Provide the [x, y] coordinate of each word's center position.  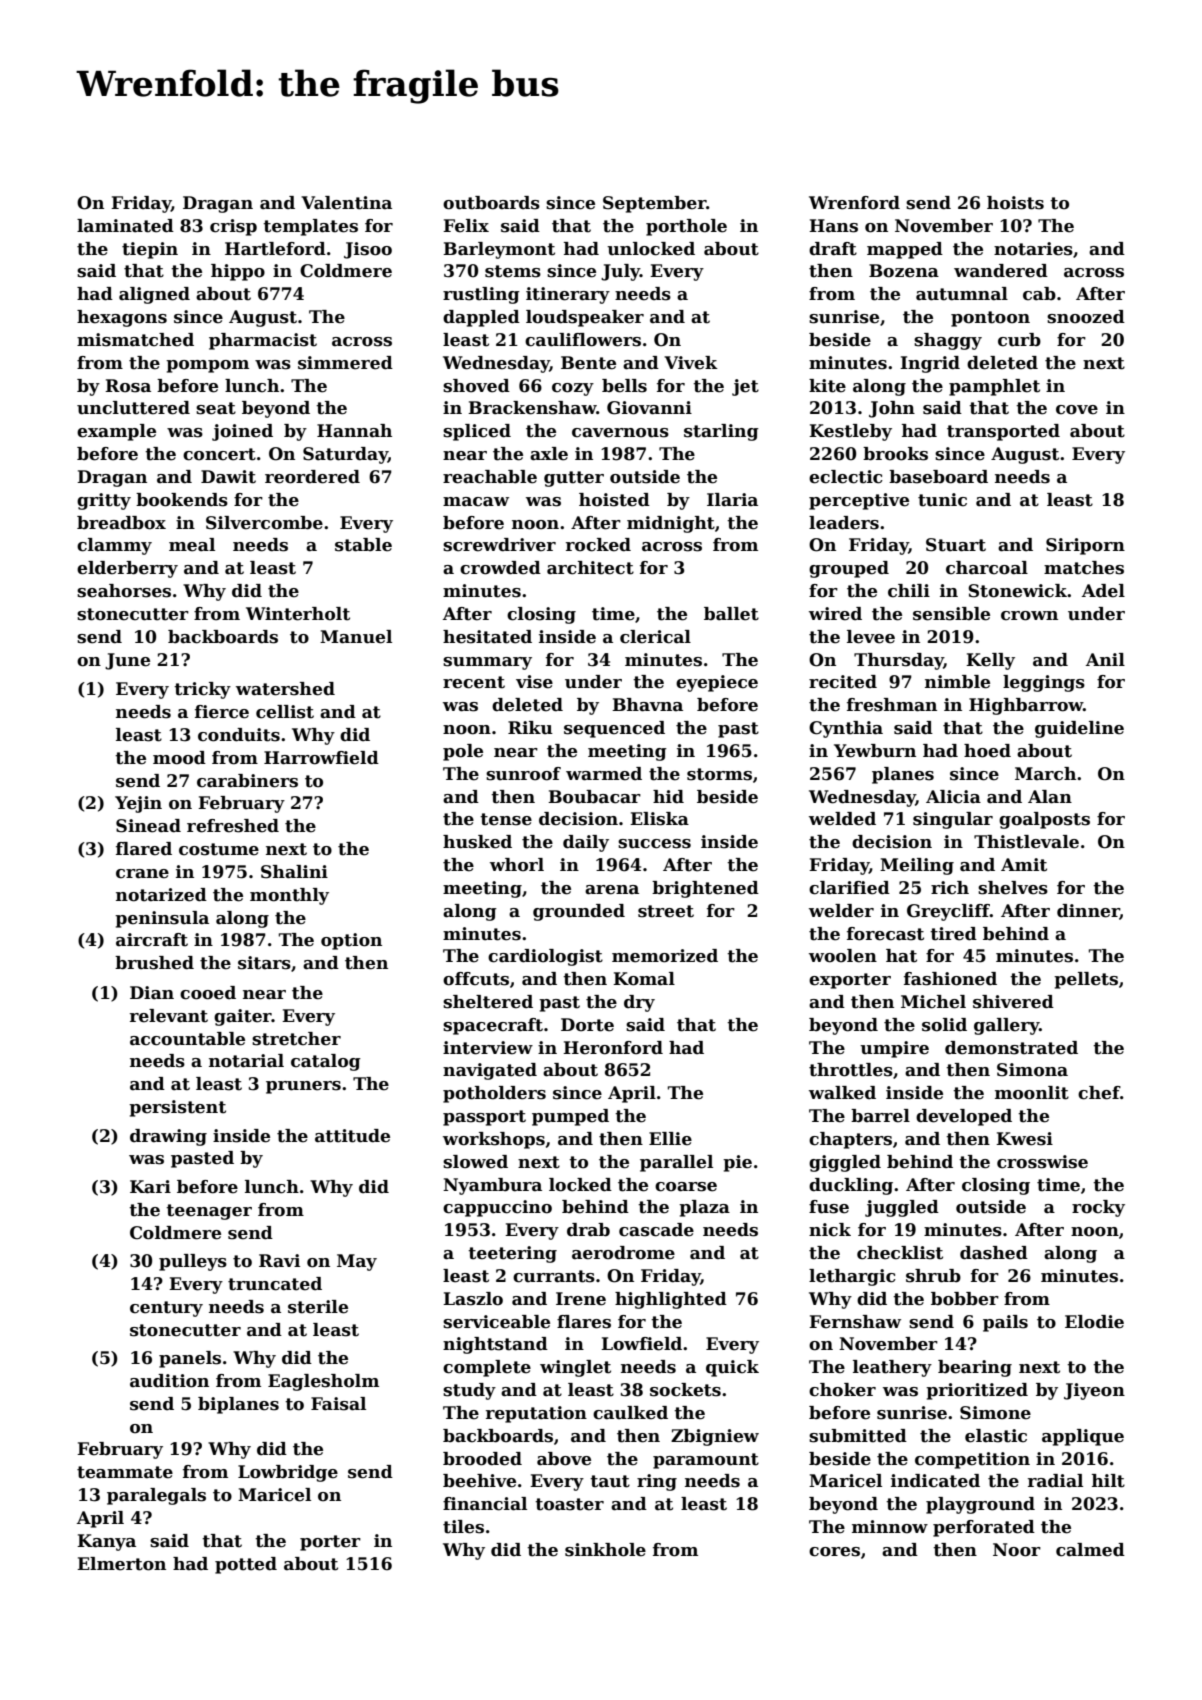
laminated [125, 226]
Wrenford [854, 203]
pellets [1086, 980]
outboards [491, 203]
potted [246, 1565]
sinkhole [605, 1550]
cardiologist [545, 957]
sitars [264, 963]
